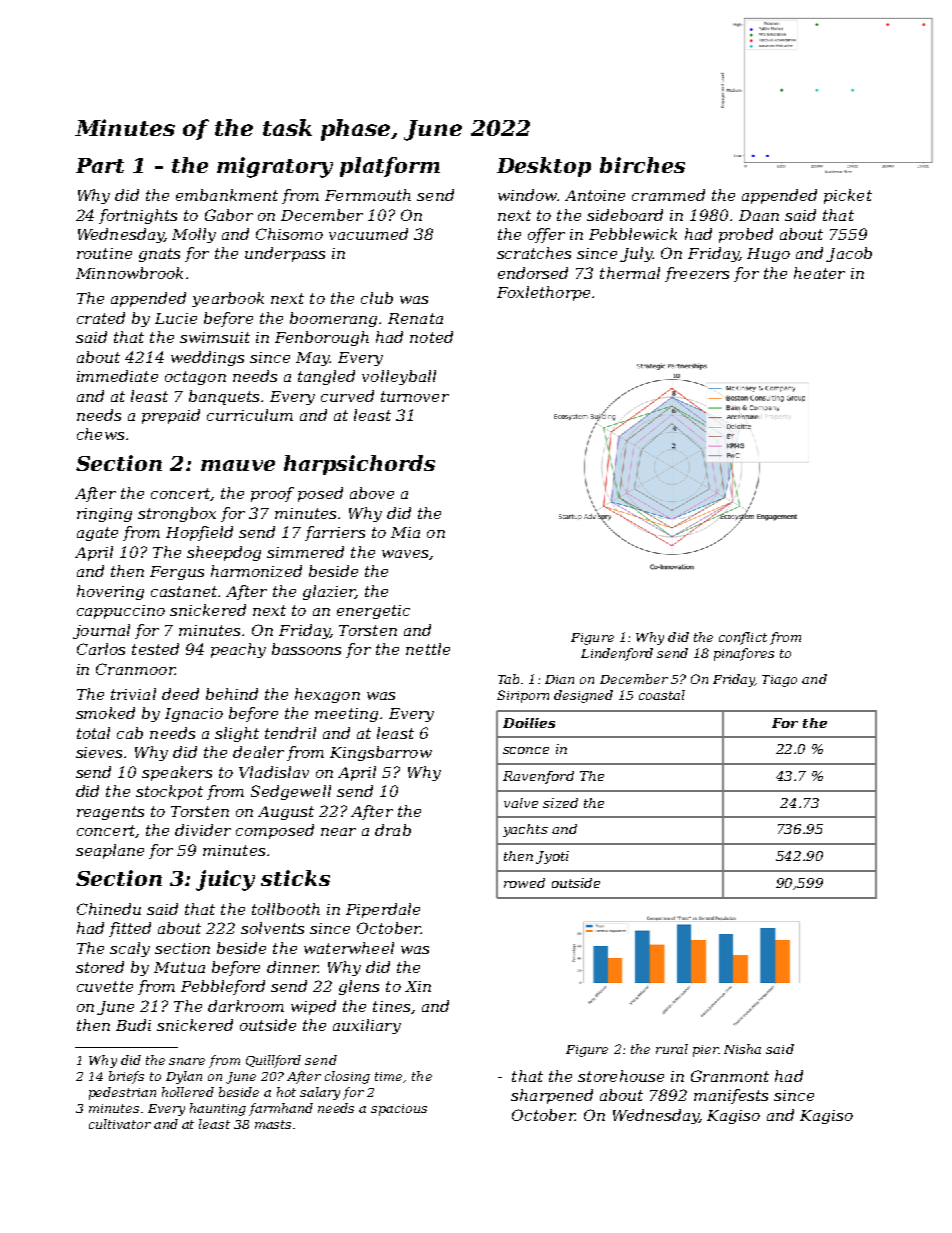 The width and height of the image is (952, 1233). What do you see at coordinates (849, 254) in the image?
I see `Jacob` at bounding box center [849, 254].
